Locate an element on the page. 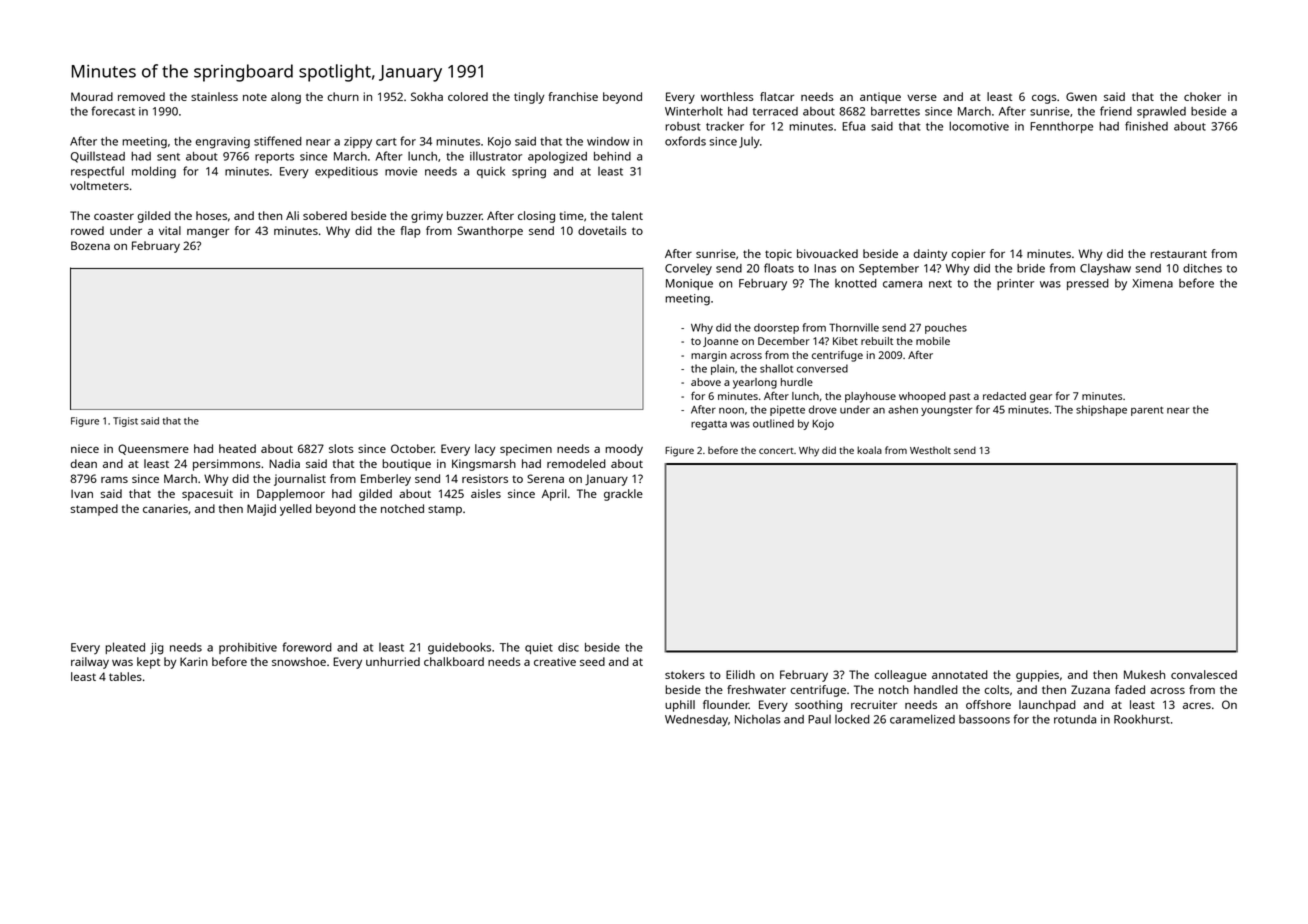 The image size is (1308, 924). convalesced is located at coordinates (1204, 674).
